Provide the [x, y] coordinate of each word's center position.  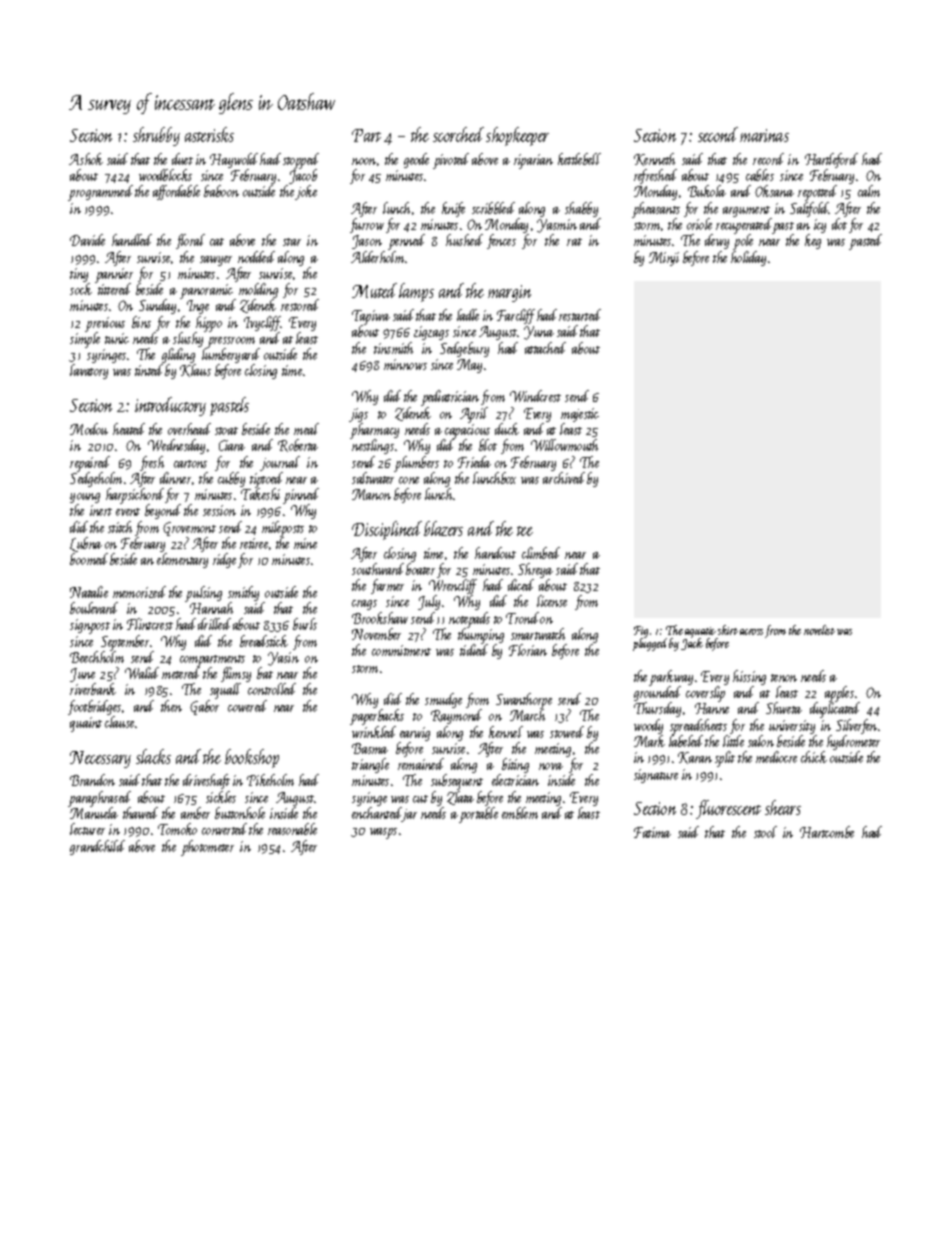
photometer [207, 848]
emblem [520, 813]
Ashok [86, 159]
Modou [89, 429]
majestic [580, 415]
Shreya [535, 570]
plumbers [416, 464]
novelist [819, 630]
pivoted [451, 161]
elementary [182, 560]
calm [869, 191]
